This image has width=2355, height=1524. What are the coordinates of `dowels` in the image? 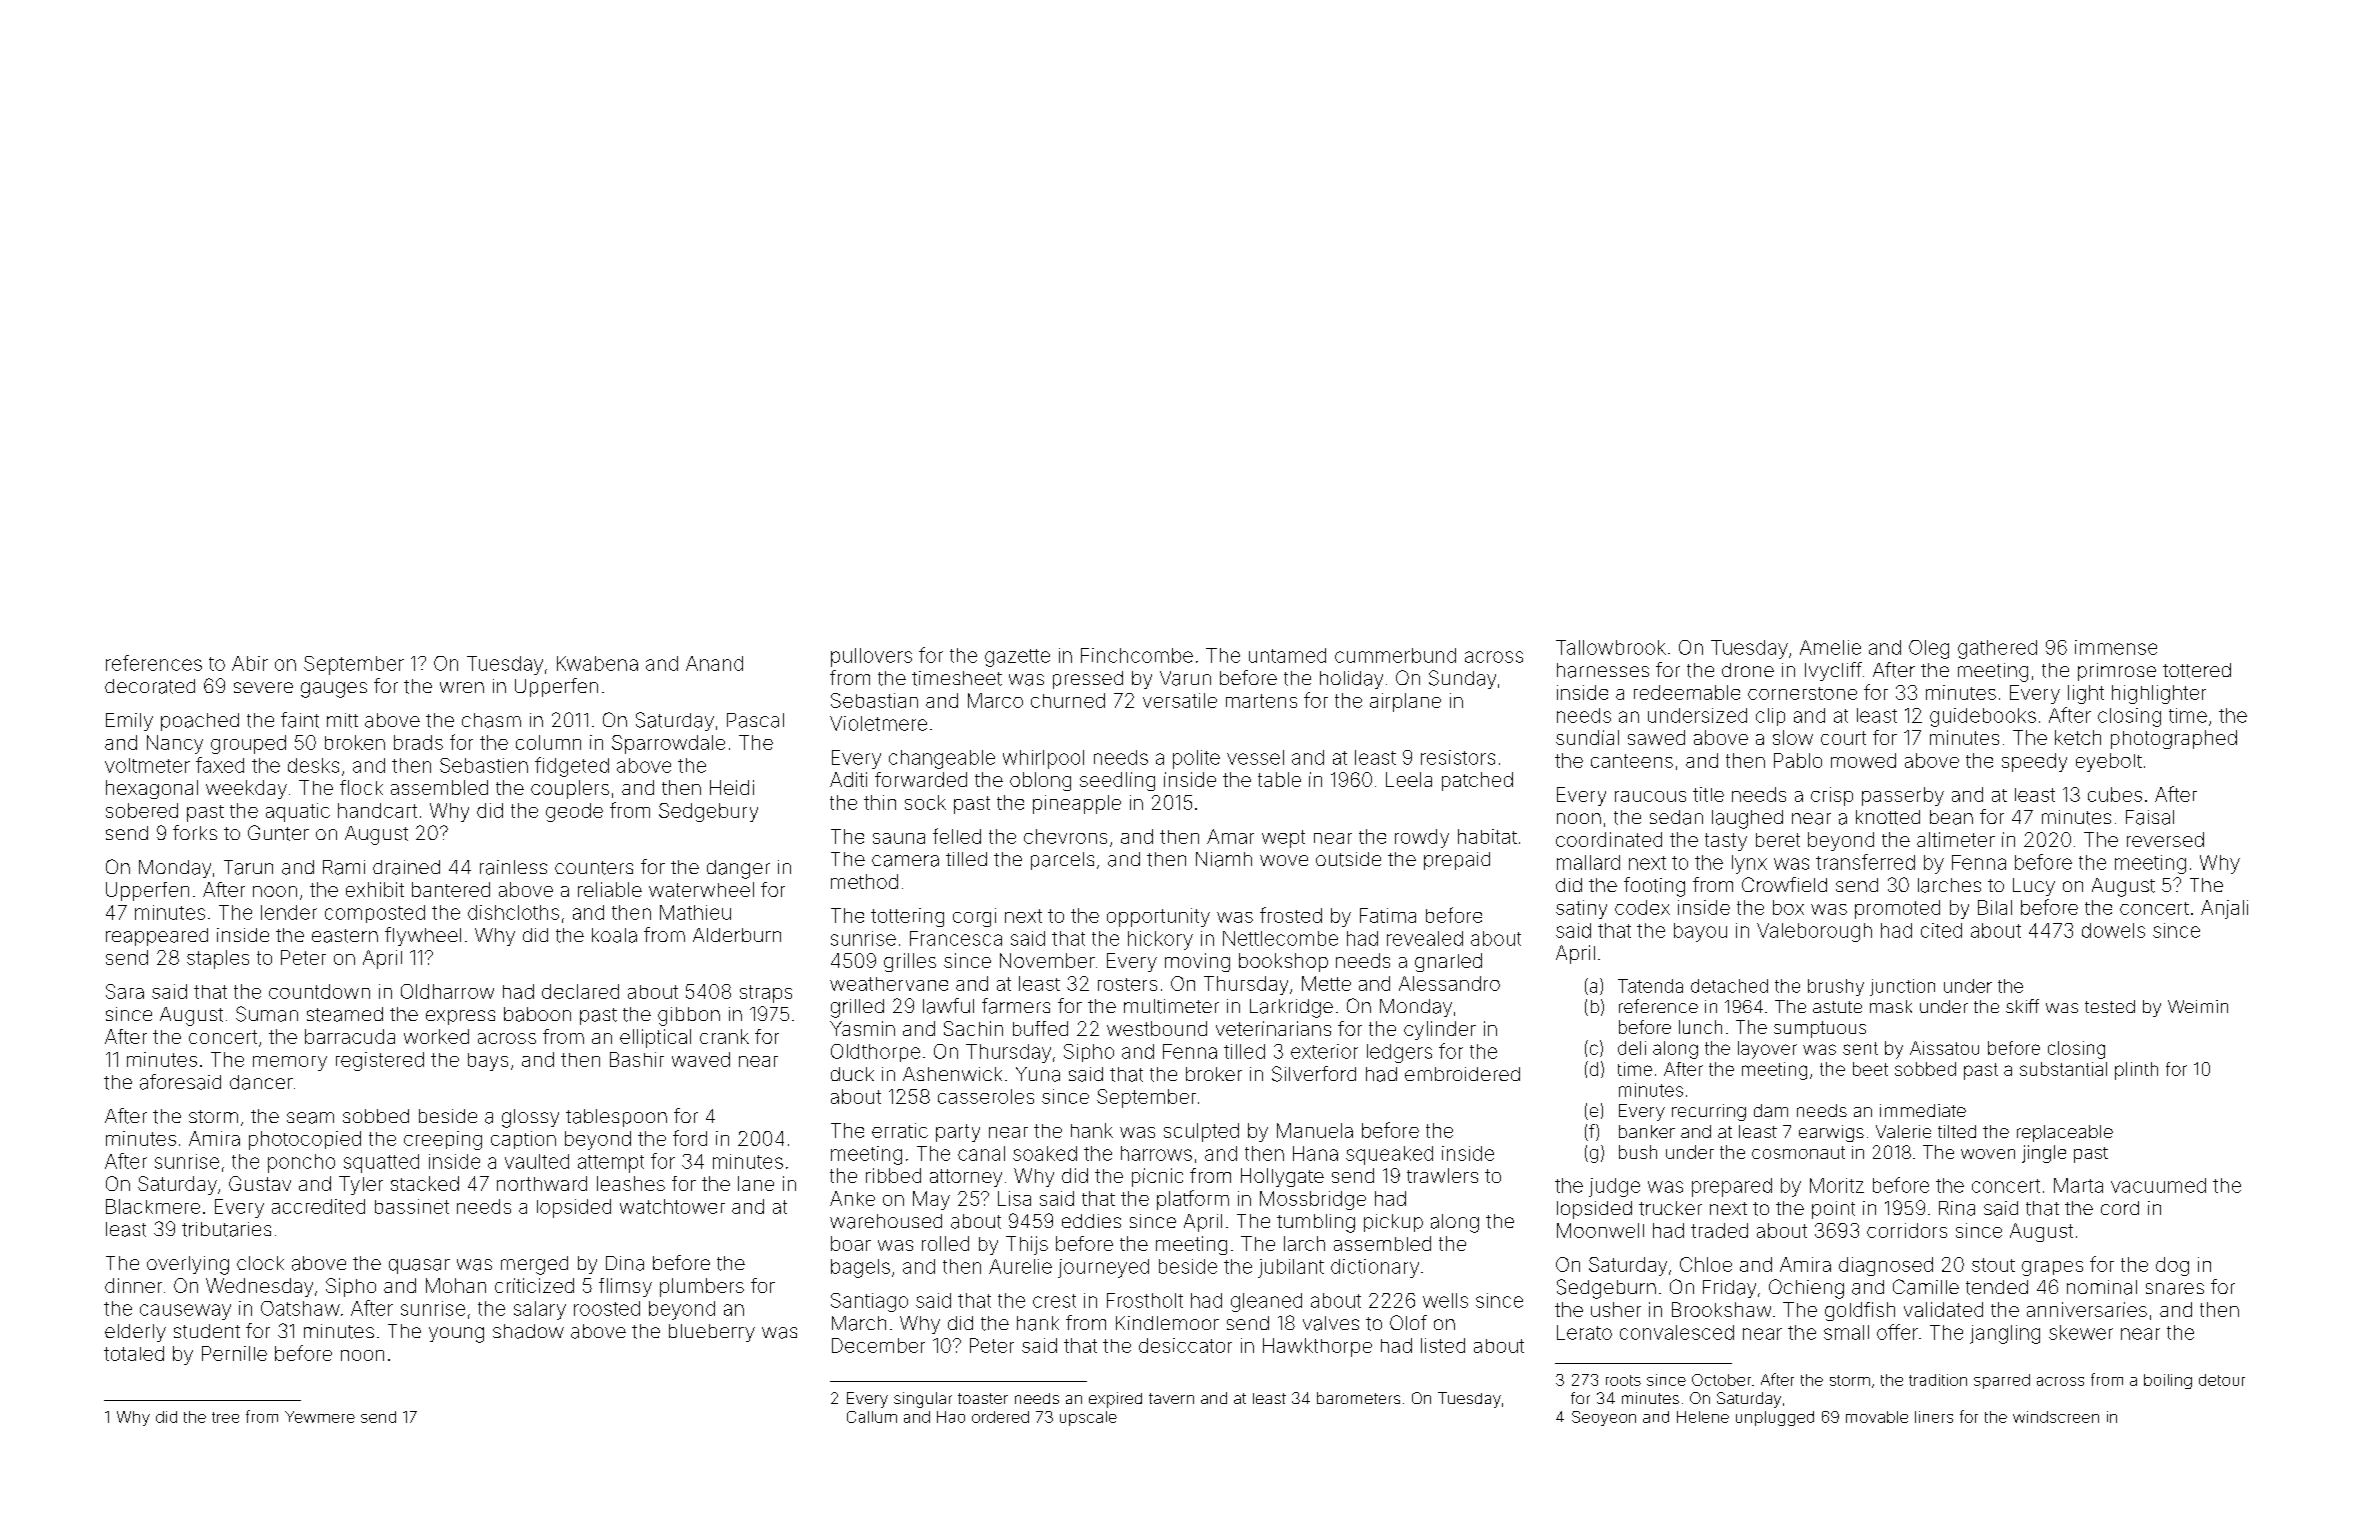 It's located at (2113, 930).
